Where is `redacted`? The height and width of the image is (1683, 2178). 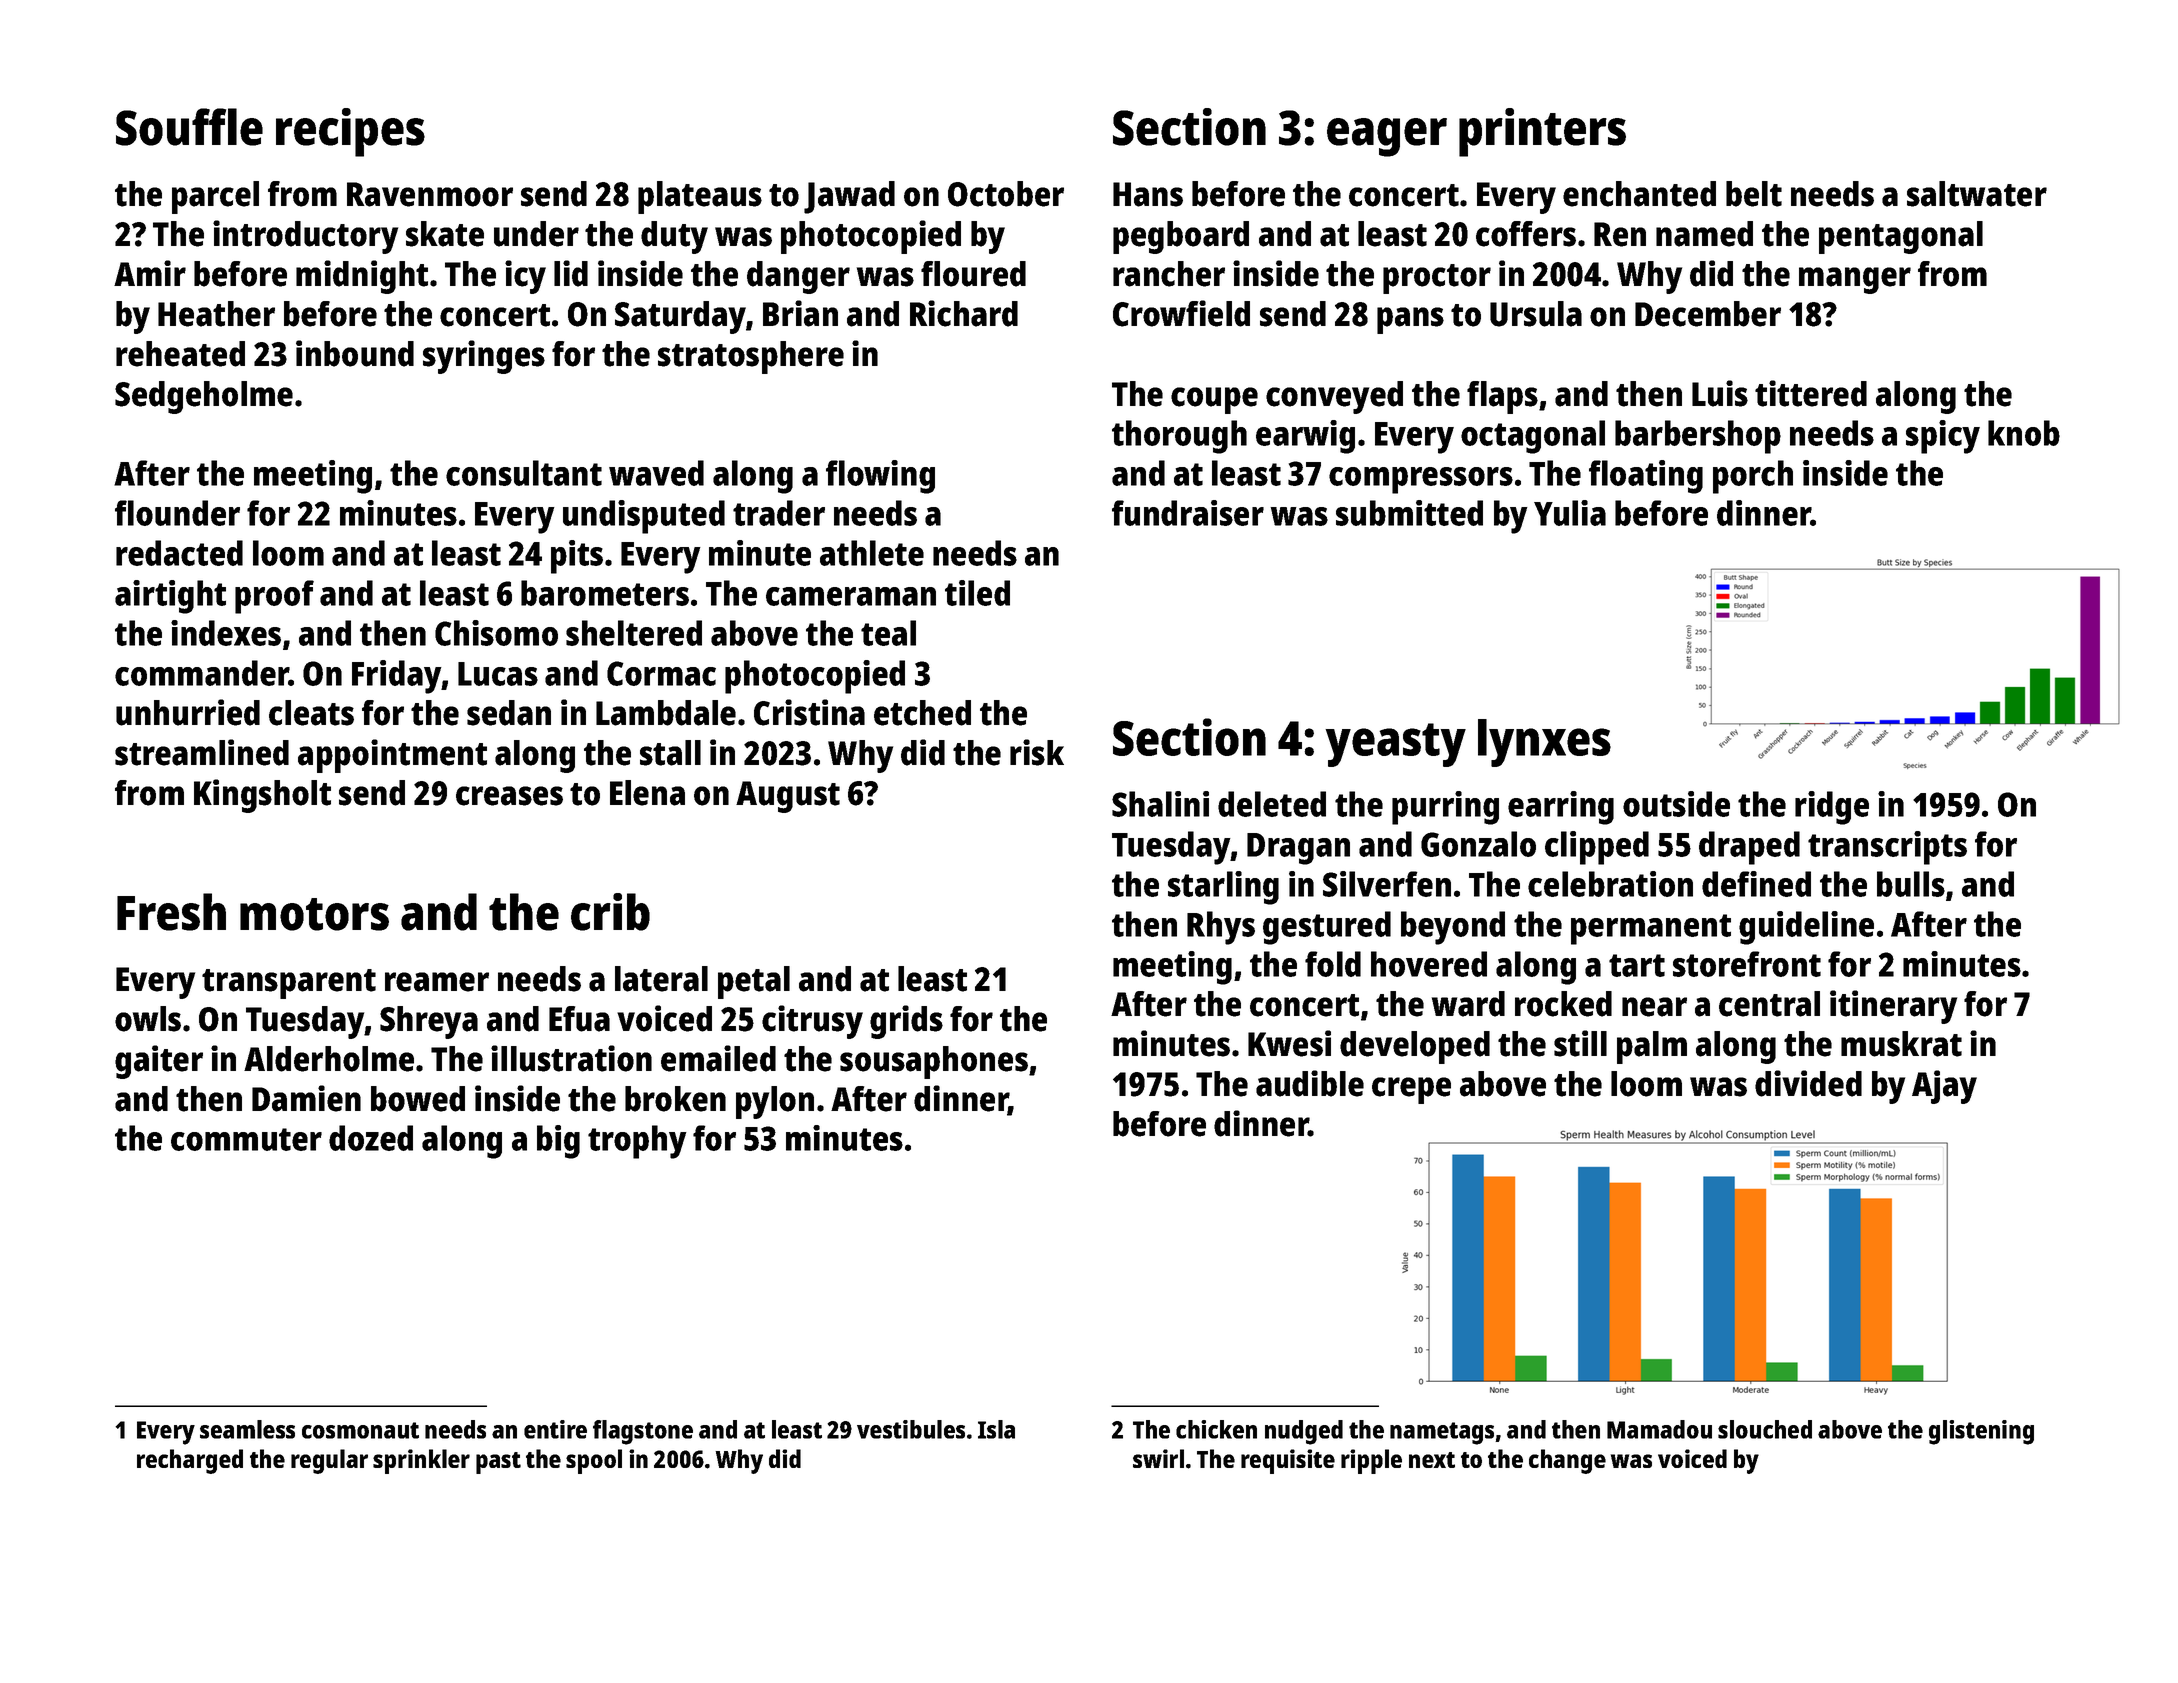
redacted is located at coordinates (179, 553).
